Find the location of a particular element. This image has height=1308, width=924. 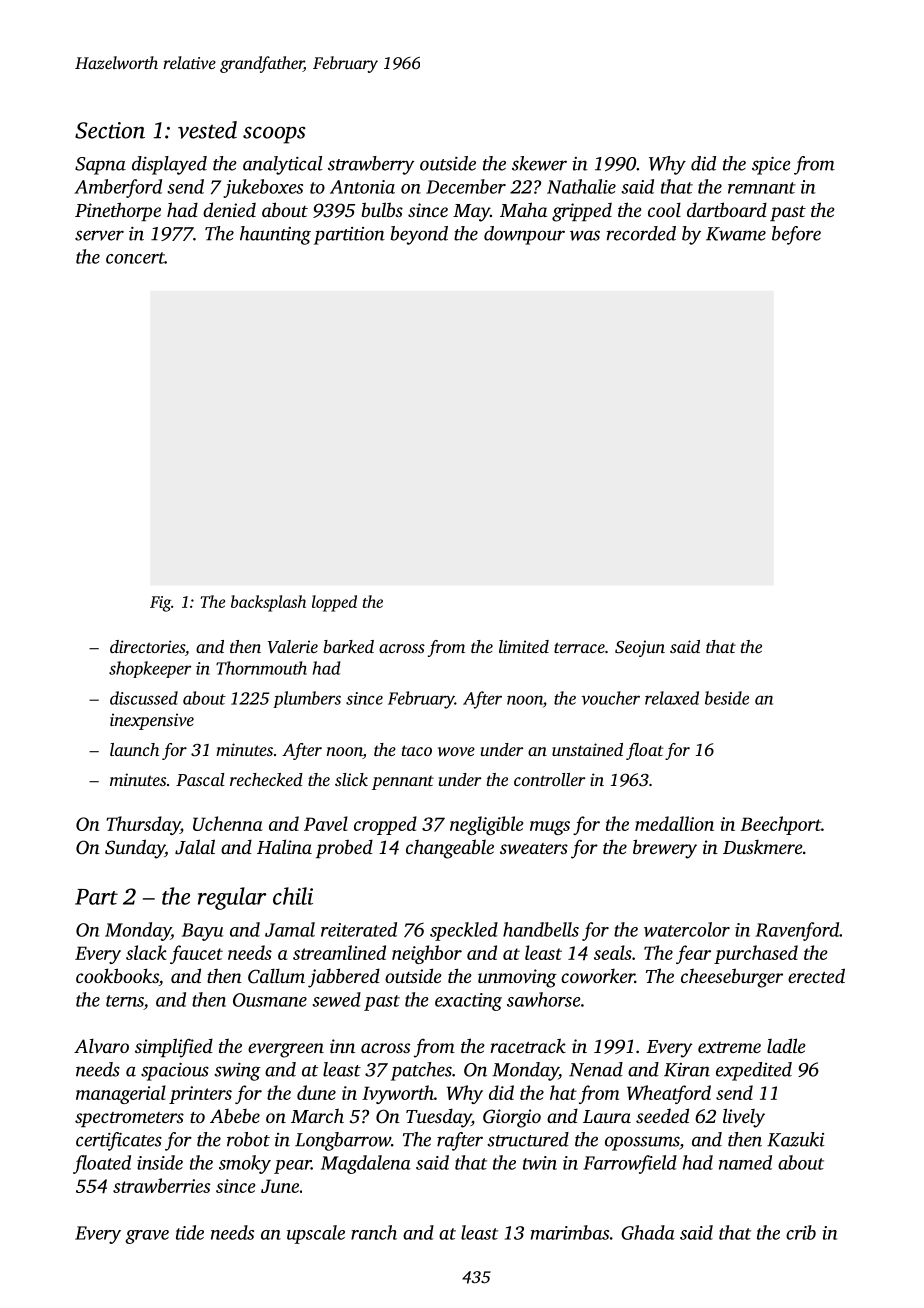

beside is located at coordinates (727, 698).
